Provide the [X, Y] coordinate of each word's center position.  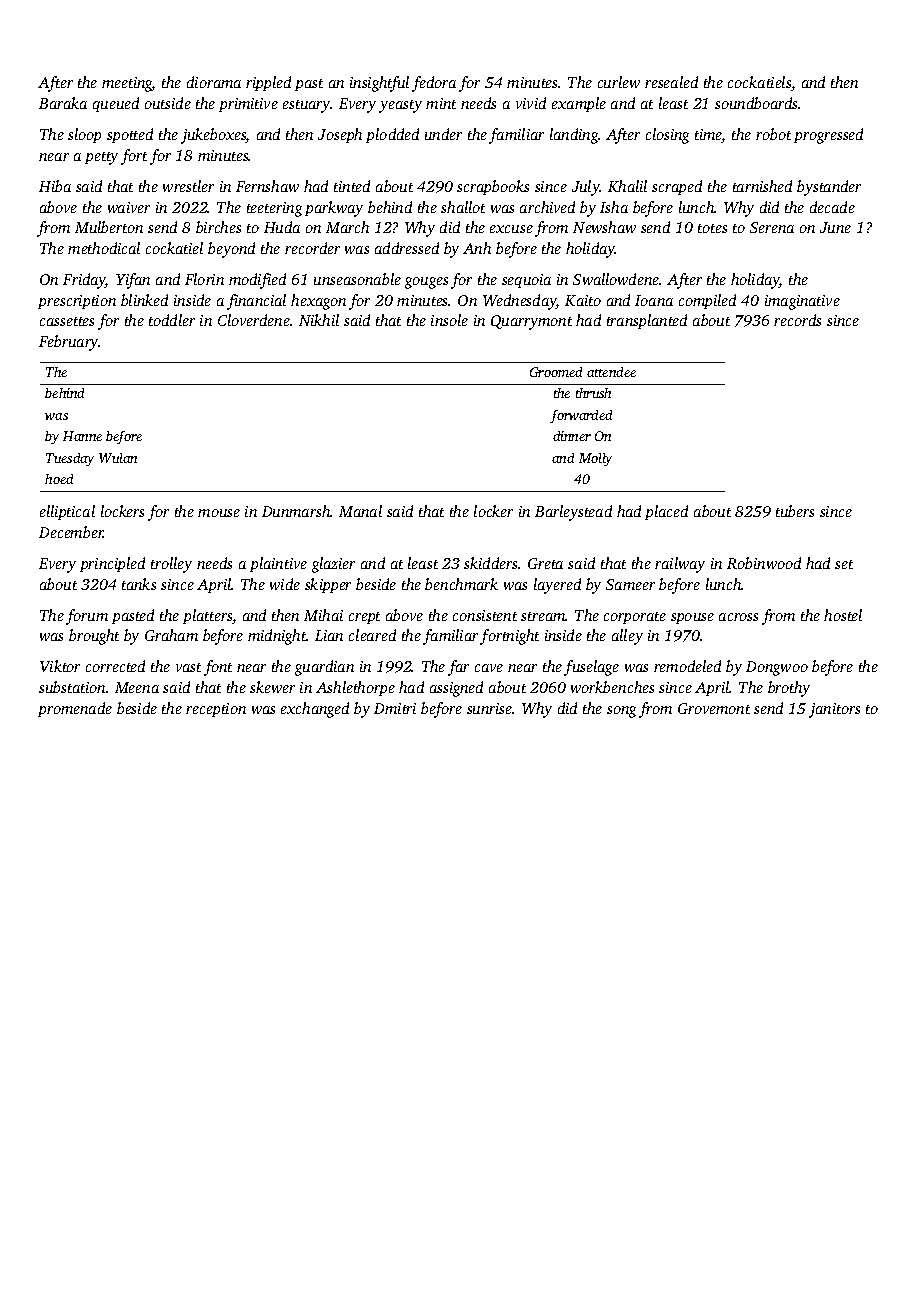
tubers [795, 511]
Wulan [118, 458]
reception [216, 710]
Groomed [556, 372]
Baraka [63, 103]
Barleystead [573, 513]
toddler [172, 320]
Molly [595, 459]
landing [574, 136]
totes [712, 228]
